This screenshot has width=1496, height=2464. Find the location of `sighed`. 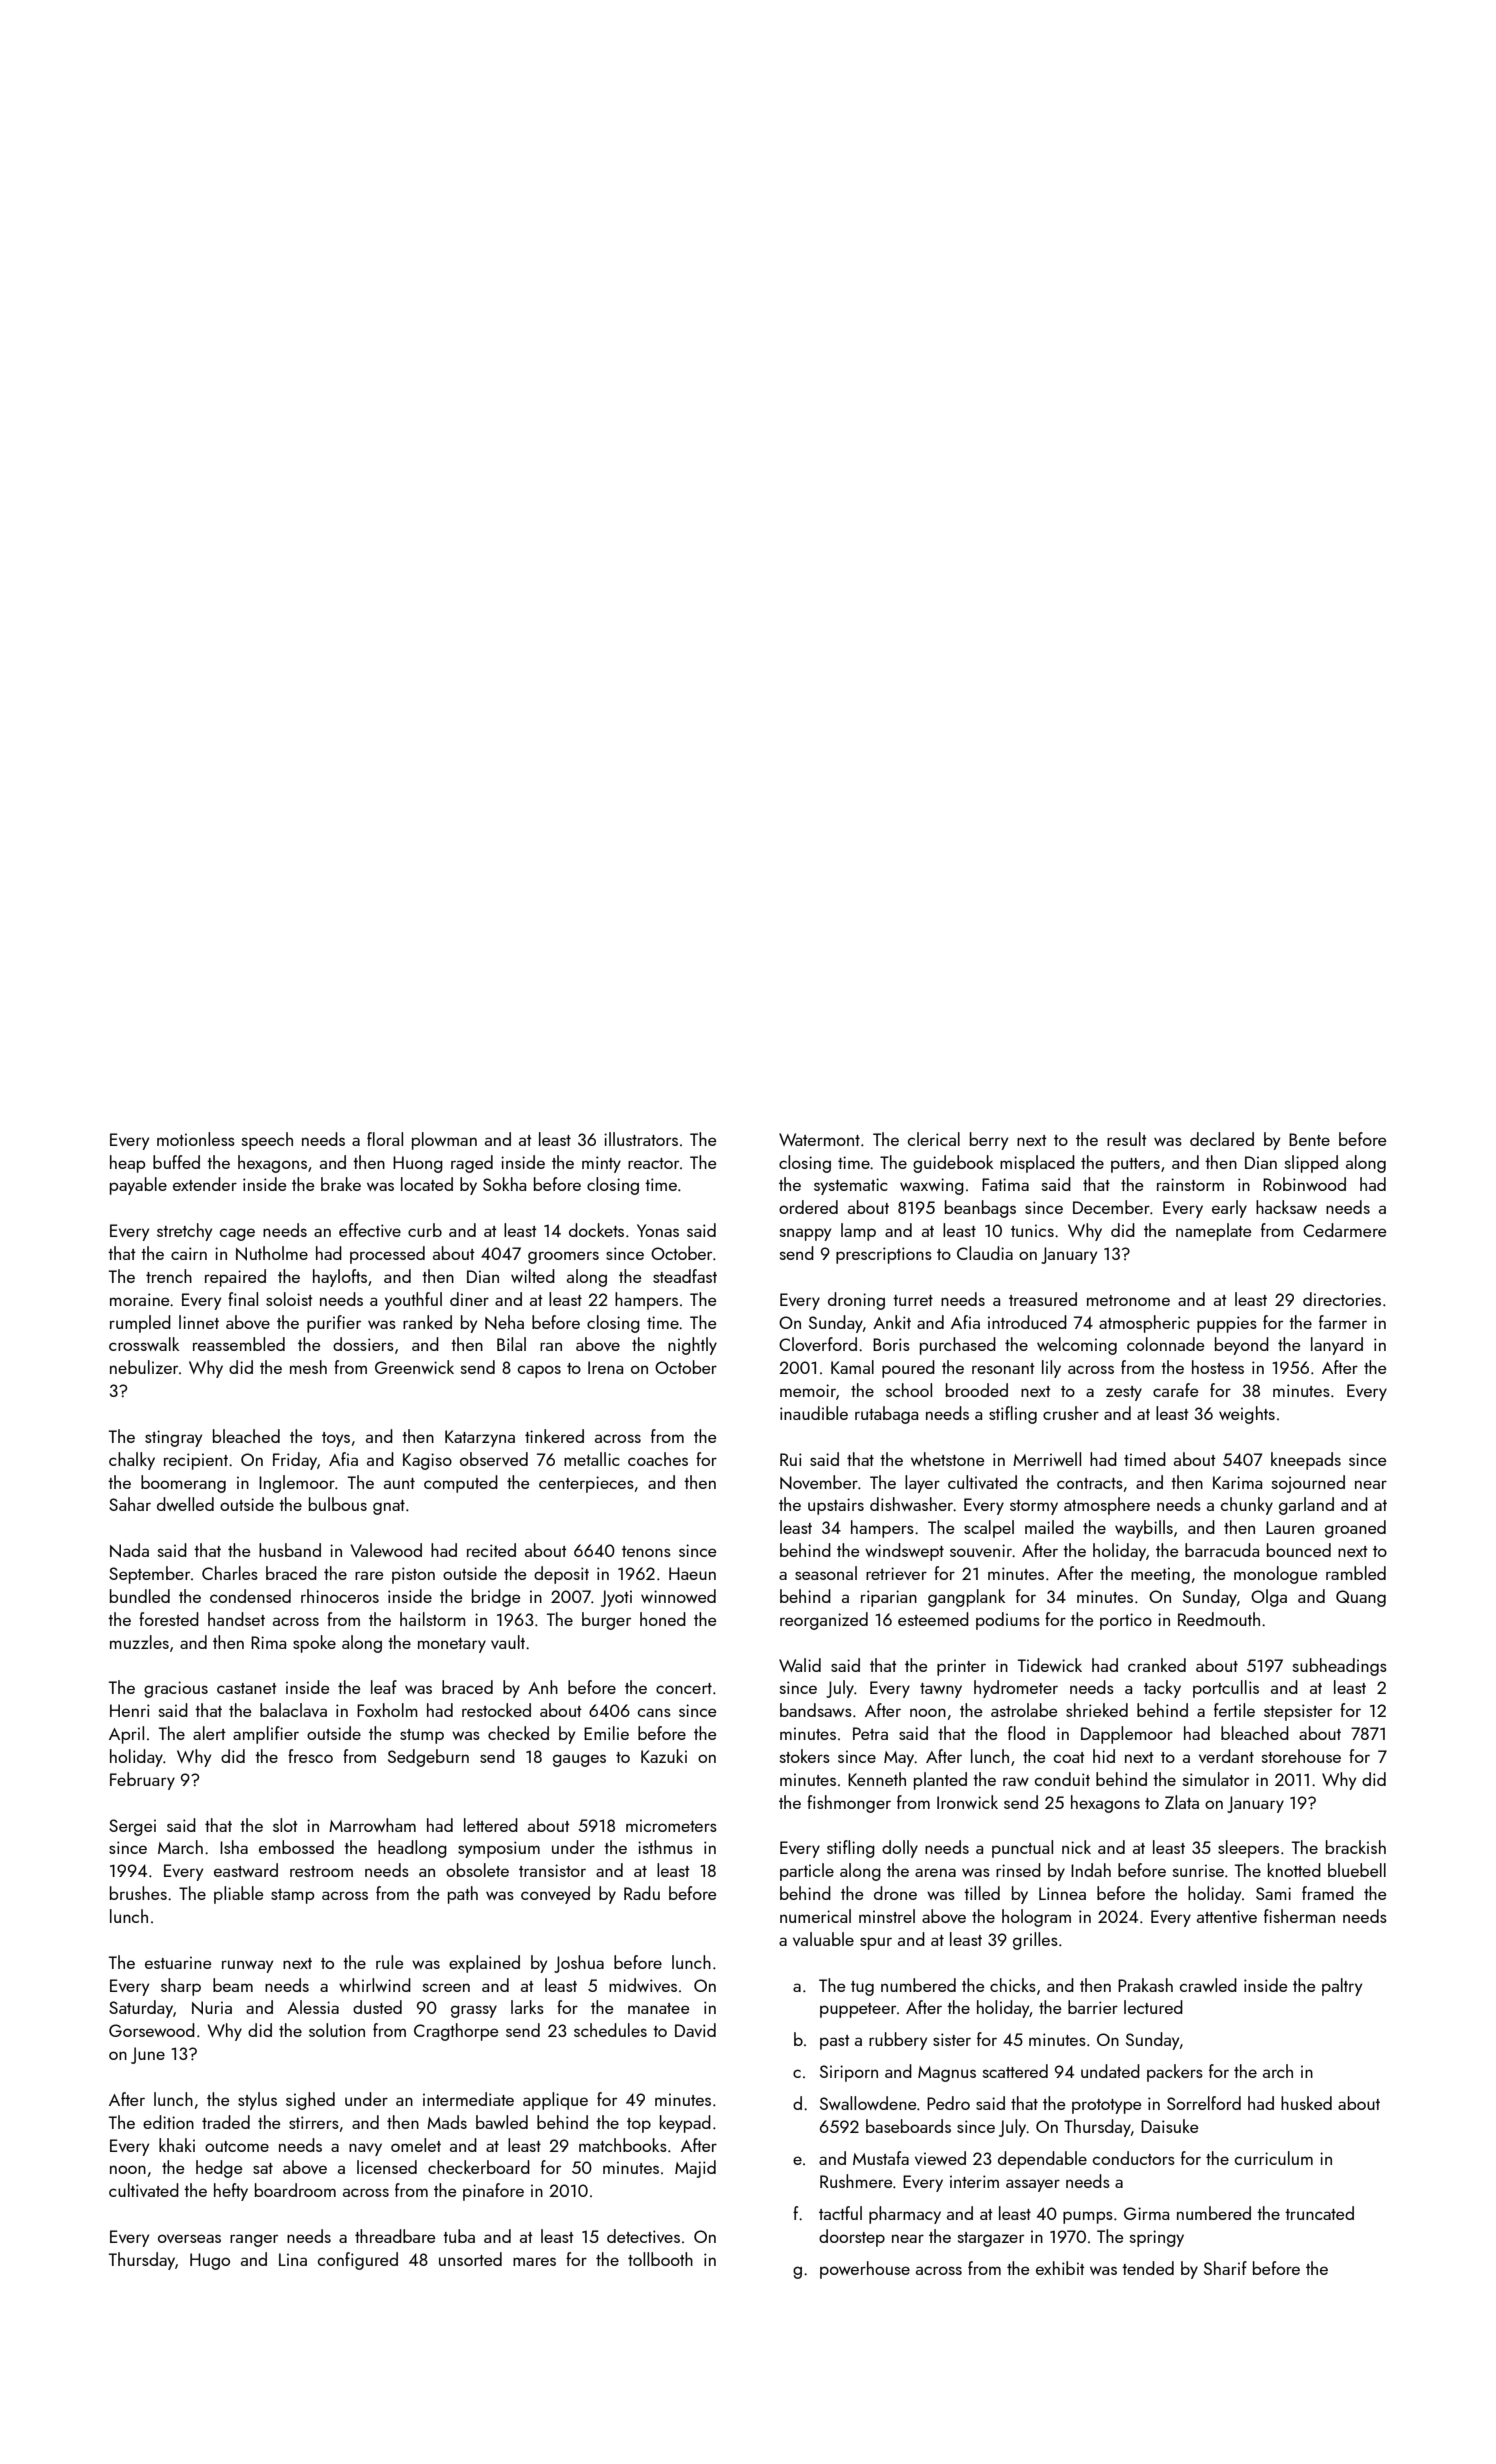

sighed is located at coordinates (310, 2101).
